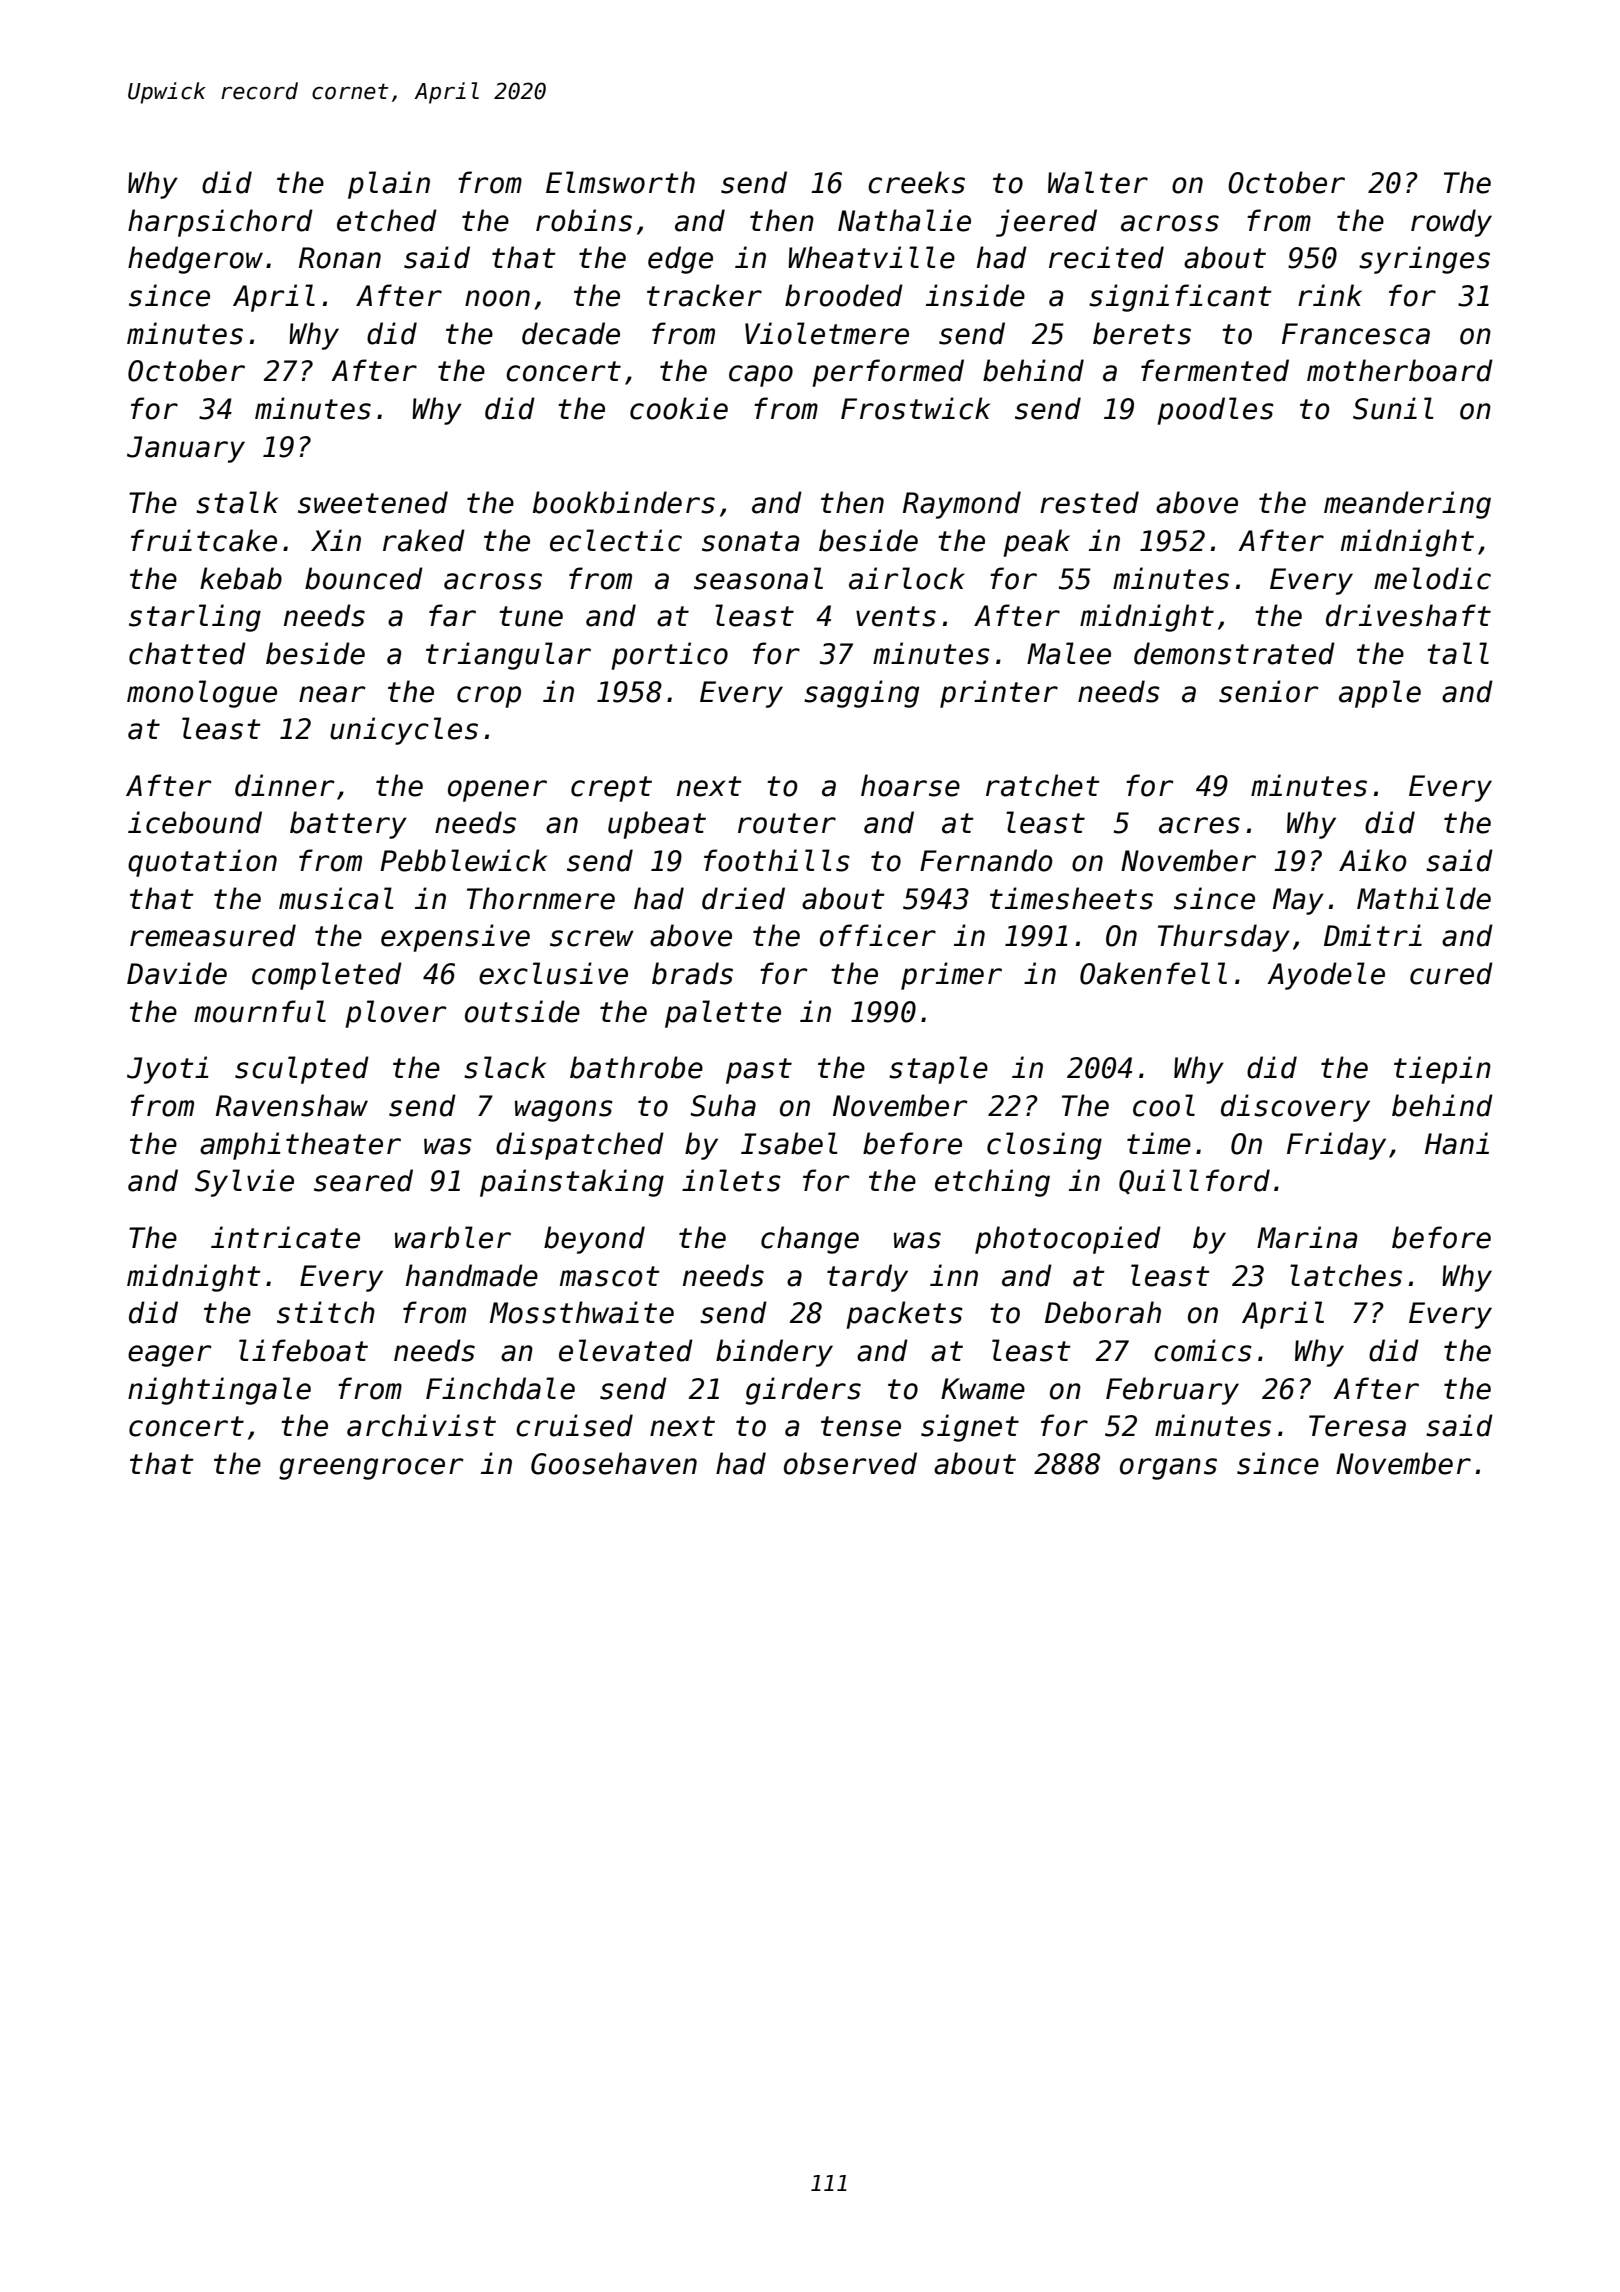 This screenshot has width=1620, height=2292. I want to click on driveshaft, so click(1408, 615).
